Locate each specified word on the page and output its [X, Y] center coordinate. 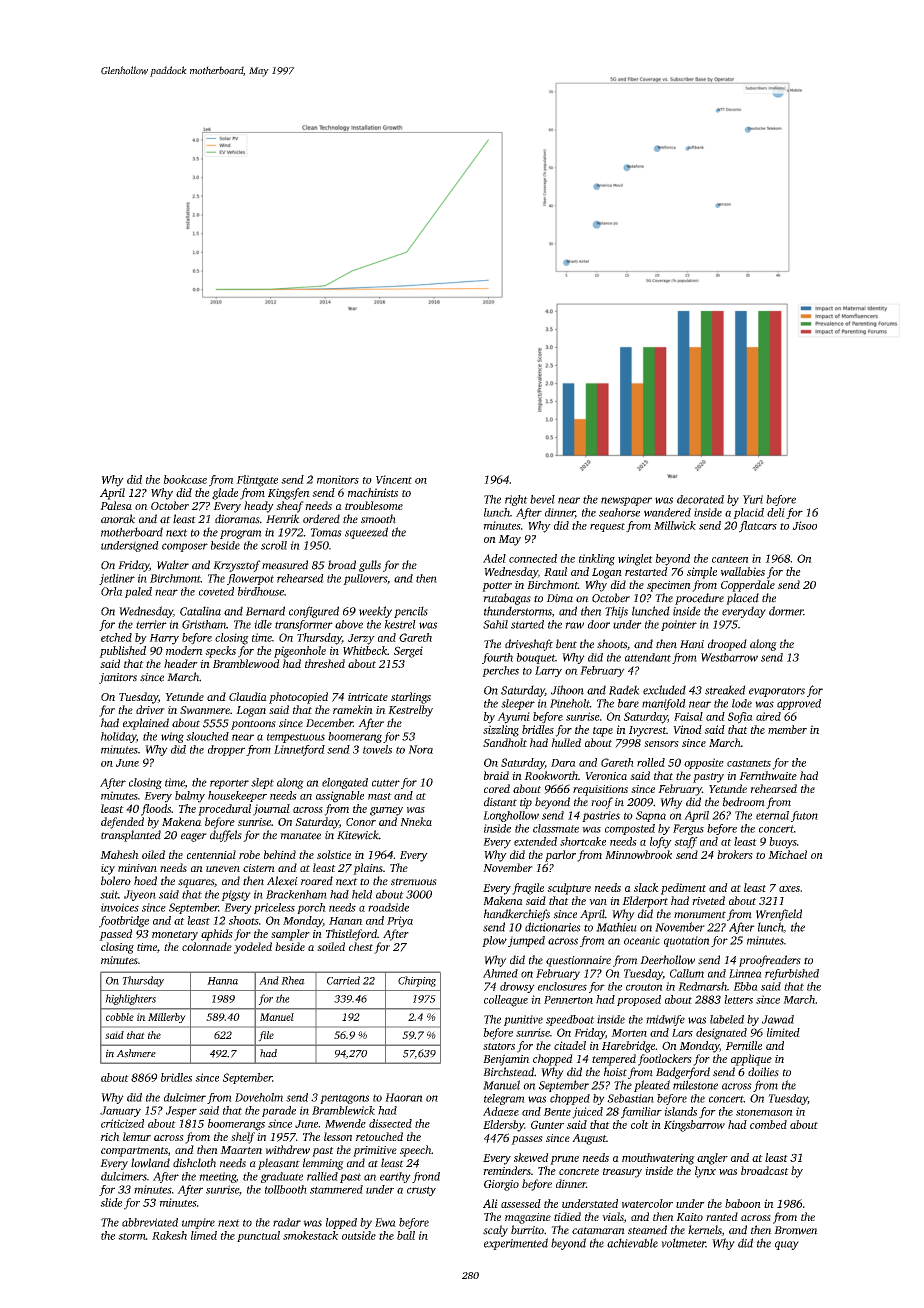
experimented [516, 1244]
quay [787, 1245]
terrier [151, 624]
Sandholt [505, 742]
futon [804, 816]
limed [204, 1235]
